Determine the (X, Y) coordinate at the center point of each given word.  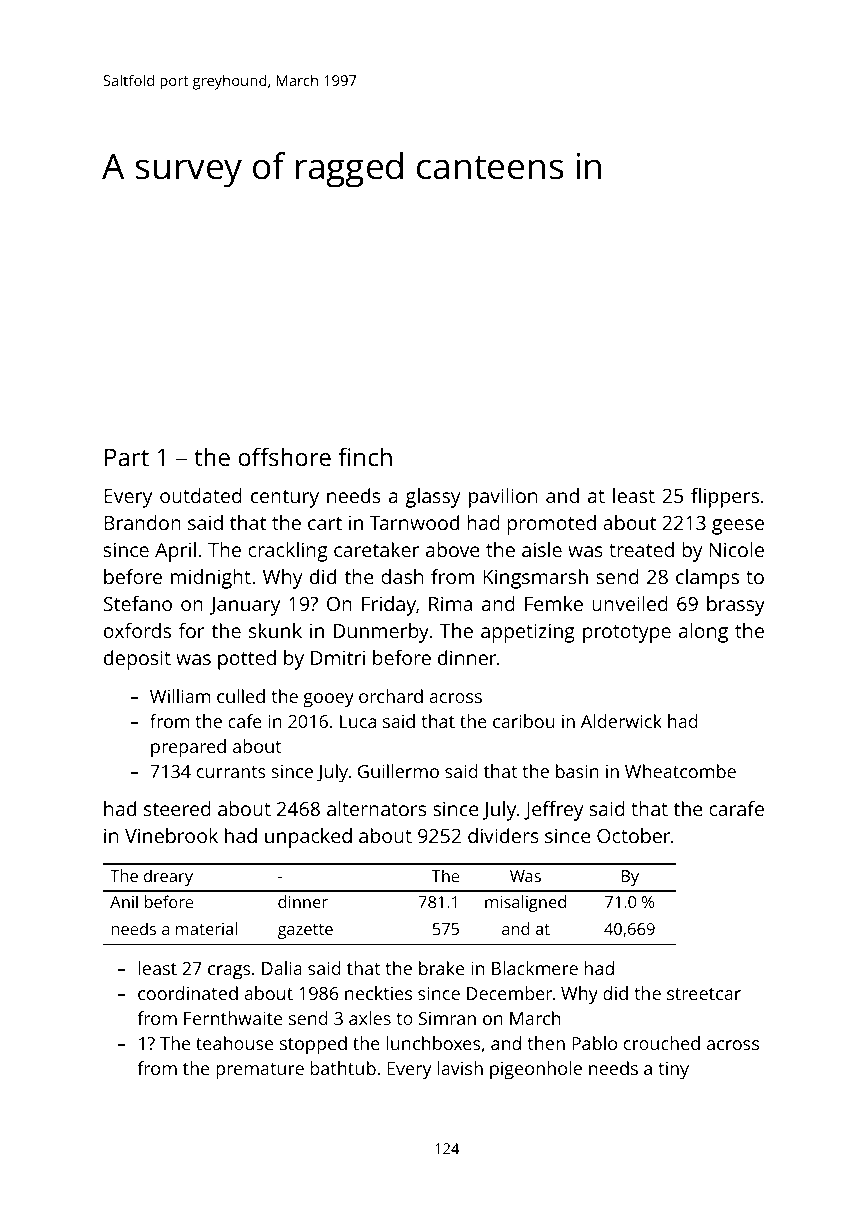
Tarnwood (414, 522)
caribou (524, 721)
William (180, 696)
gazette (305, 931)
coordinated (188, 993)
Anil (124, 901)
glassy (433, 498)
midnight (211, 579)
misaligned (525, 903)
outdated (201, 495)
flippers (725, 498)
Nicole (737, 549)
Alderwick (621, 721)
